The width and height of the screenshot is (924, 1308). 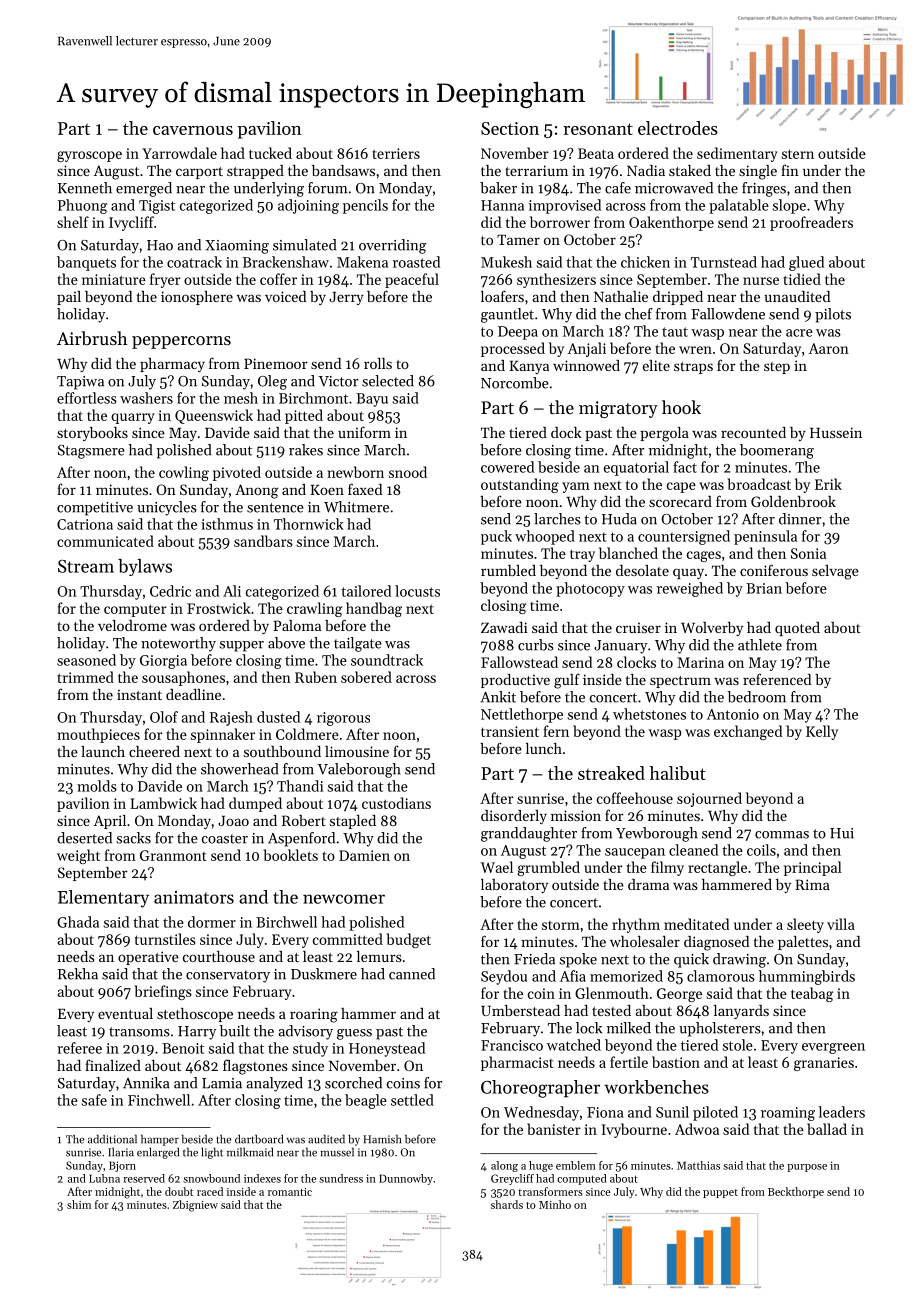 I want to click on slope, so click(x=789, y=206).
